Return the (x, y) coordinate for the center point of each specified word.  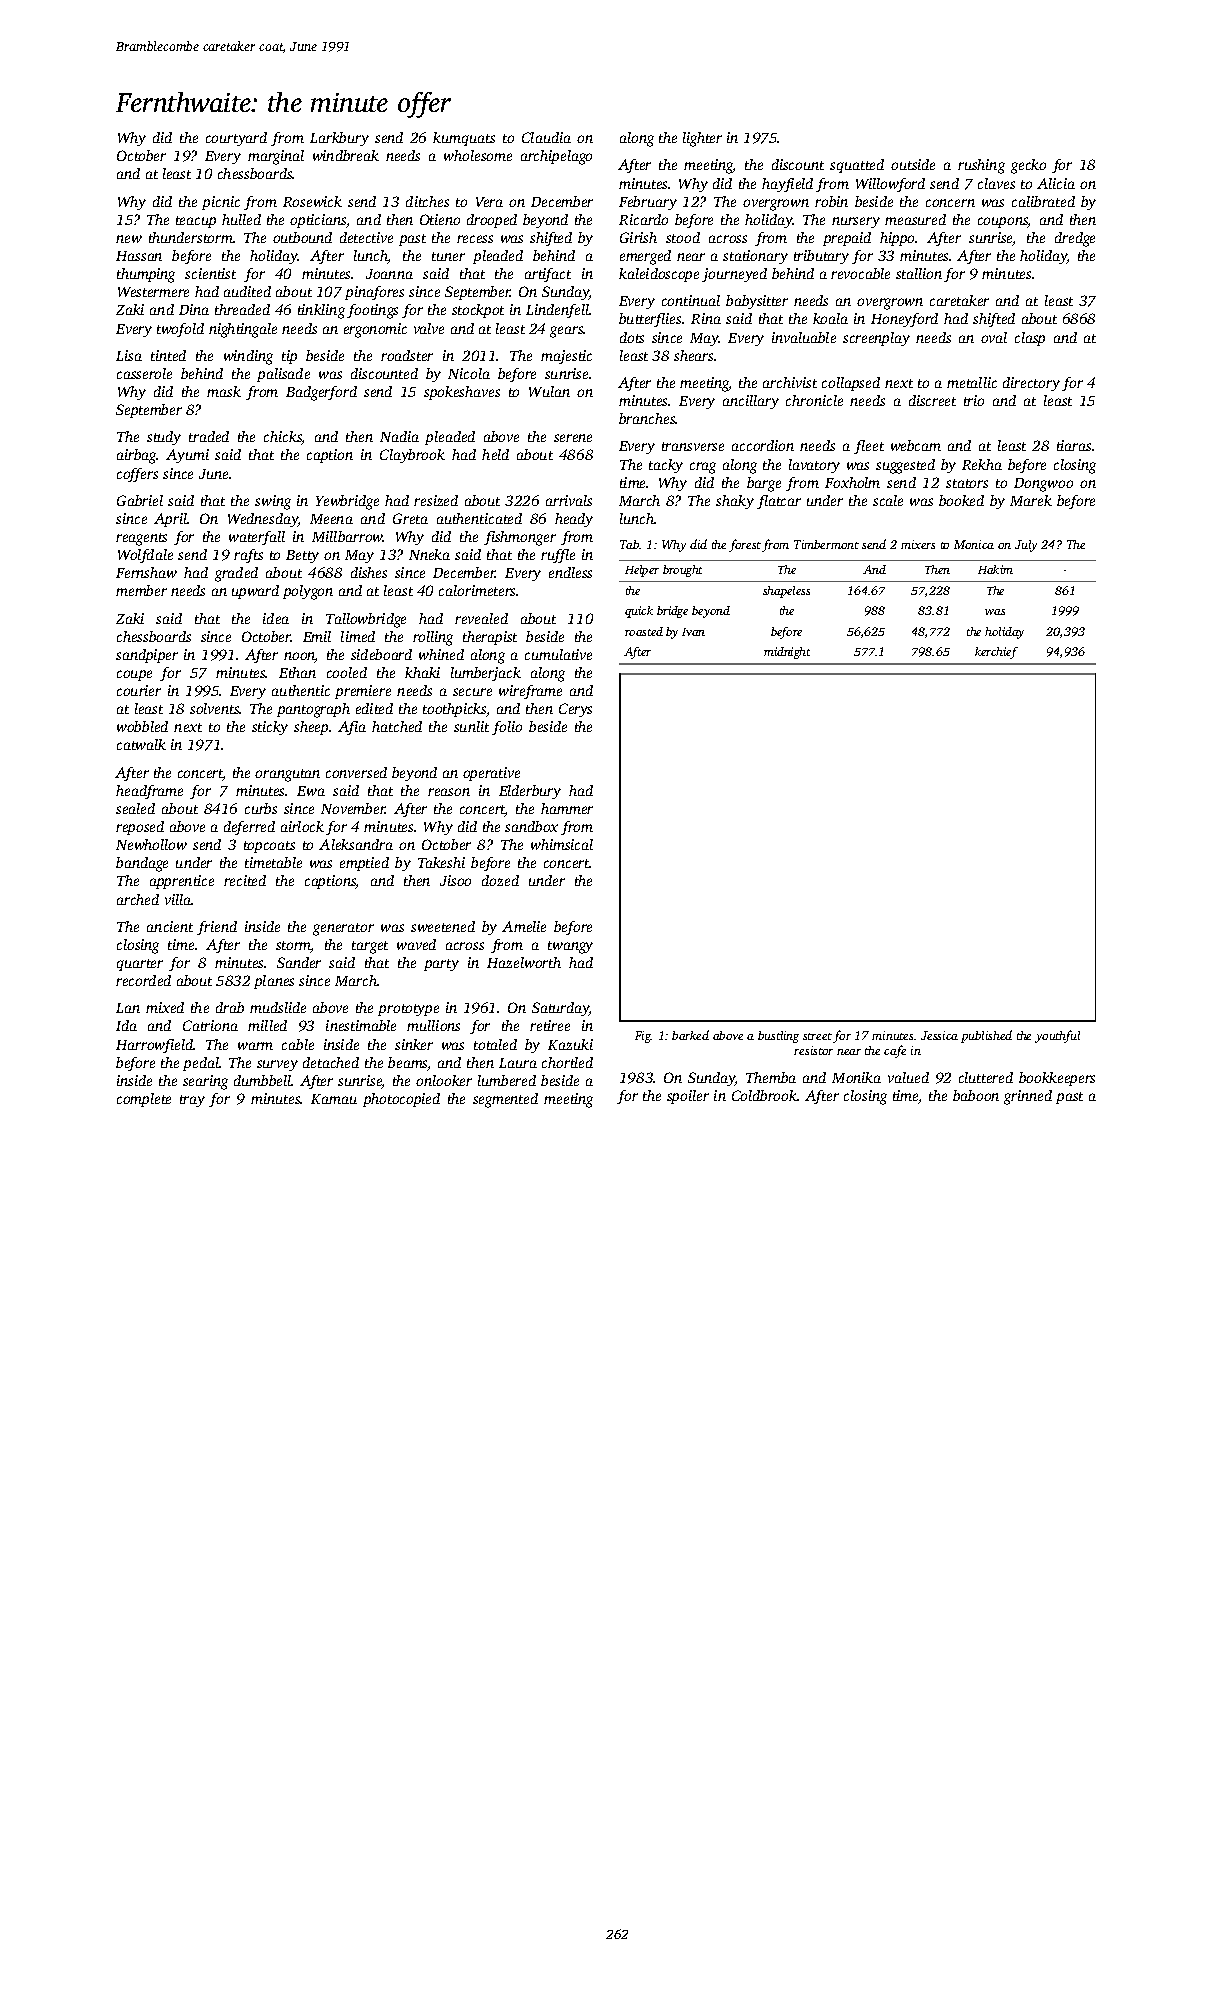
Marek (1031, 500)
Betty (302, 556)
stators (967, 483)
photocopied (401, 1100)
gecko (1028, 166)
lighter (702, 139)
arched (138, 899)
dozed (500, 880)
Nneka (429, 554)
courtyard (236, 139)
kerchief (996, 653)
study (164, 438)
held (495, 454)
